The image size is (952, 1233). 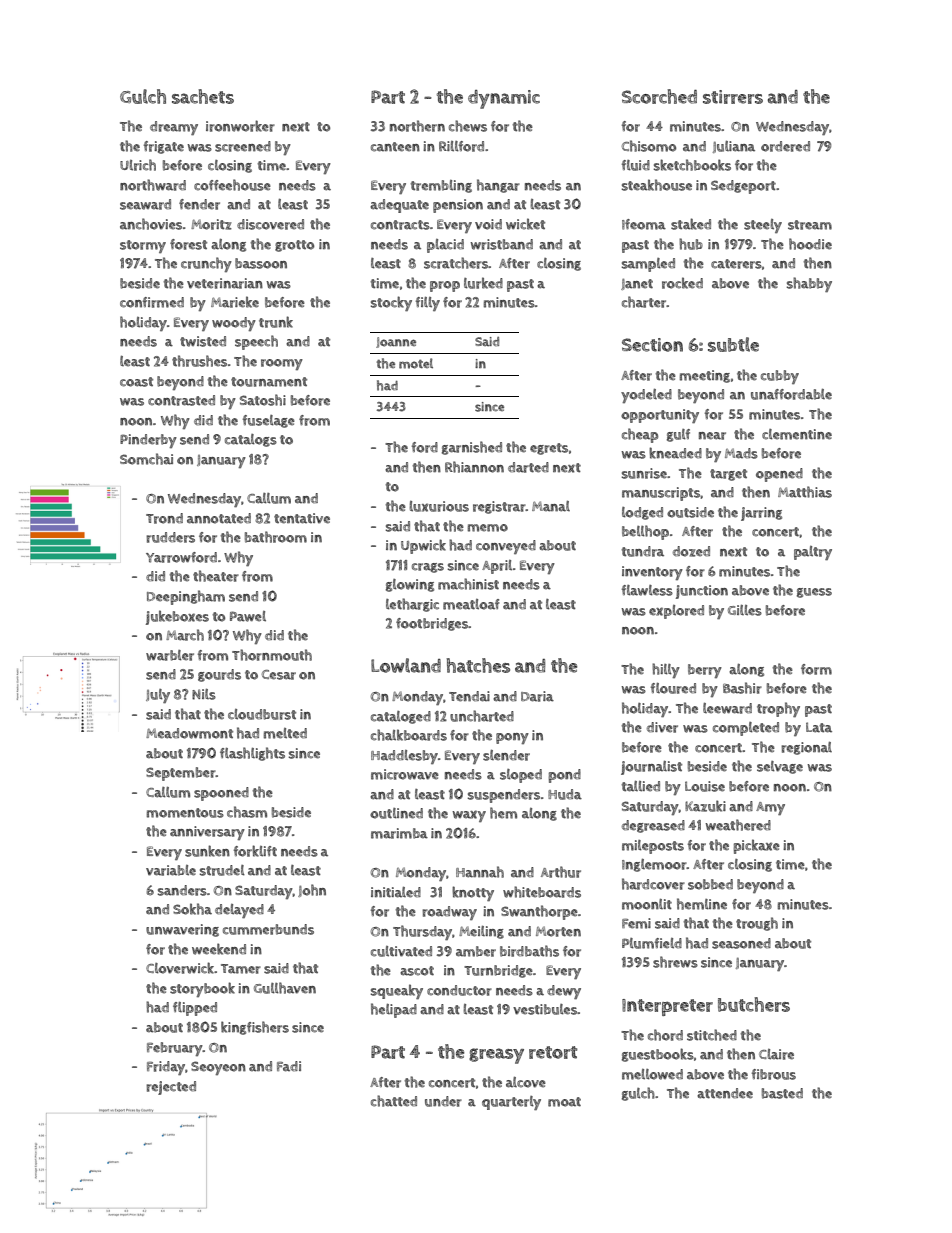 What do you see at coordinates (394, 1101) in the screenshot?
I see `chatted` at bounding box center [394, 1101].
